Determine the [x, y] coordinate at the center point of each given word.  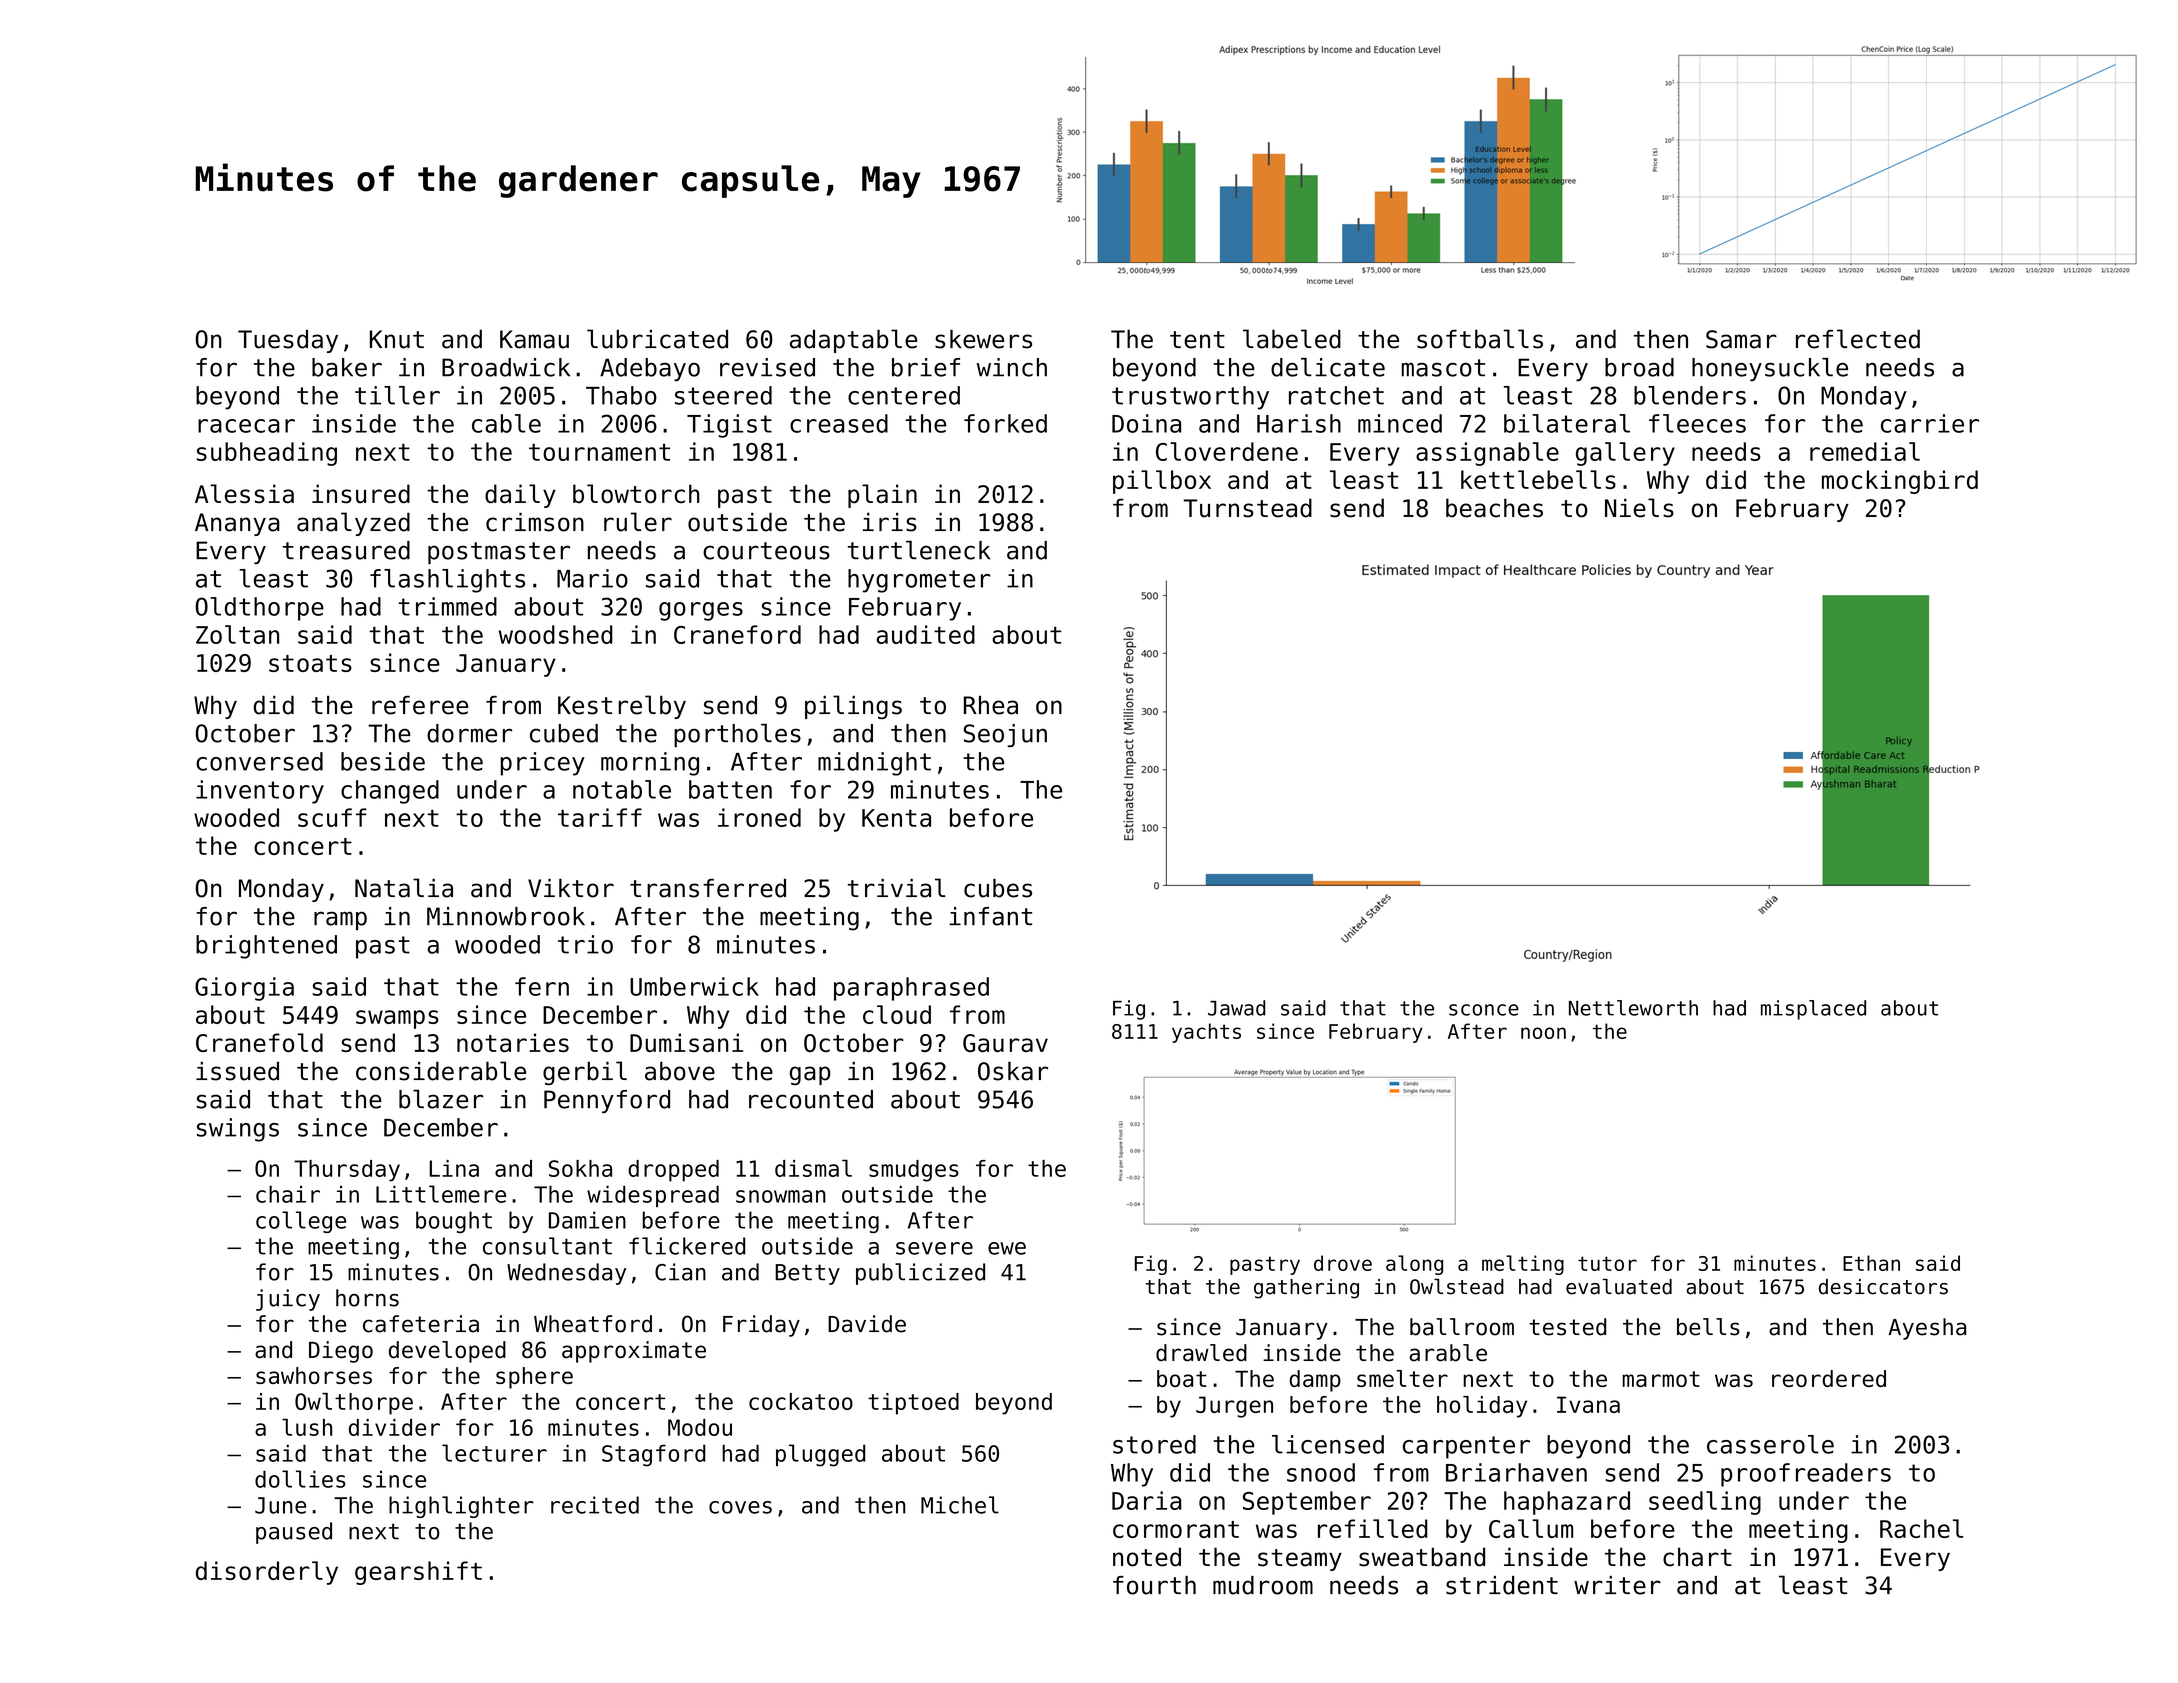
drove [1343, 1263]
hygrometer [919, 581]
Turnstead [1247, 508]
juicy [288, 1300]
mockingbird [1900, 482]
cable [506, 423]
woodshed [555, 634]
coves [740, 1507]
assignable [1487, 454]
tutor [1607, 1263]
